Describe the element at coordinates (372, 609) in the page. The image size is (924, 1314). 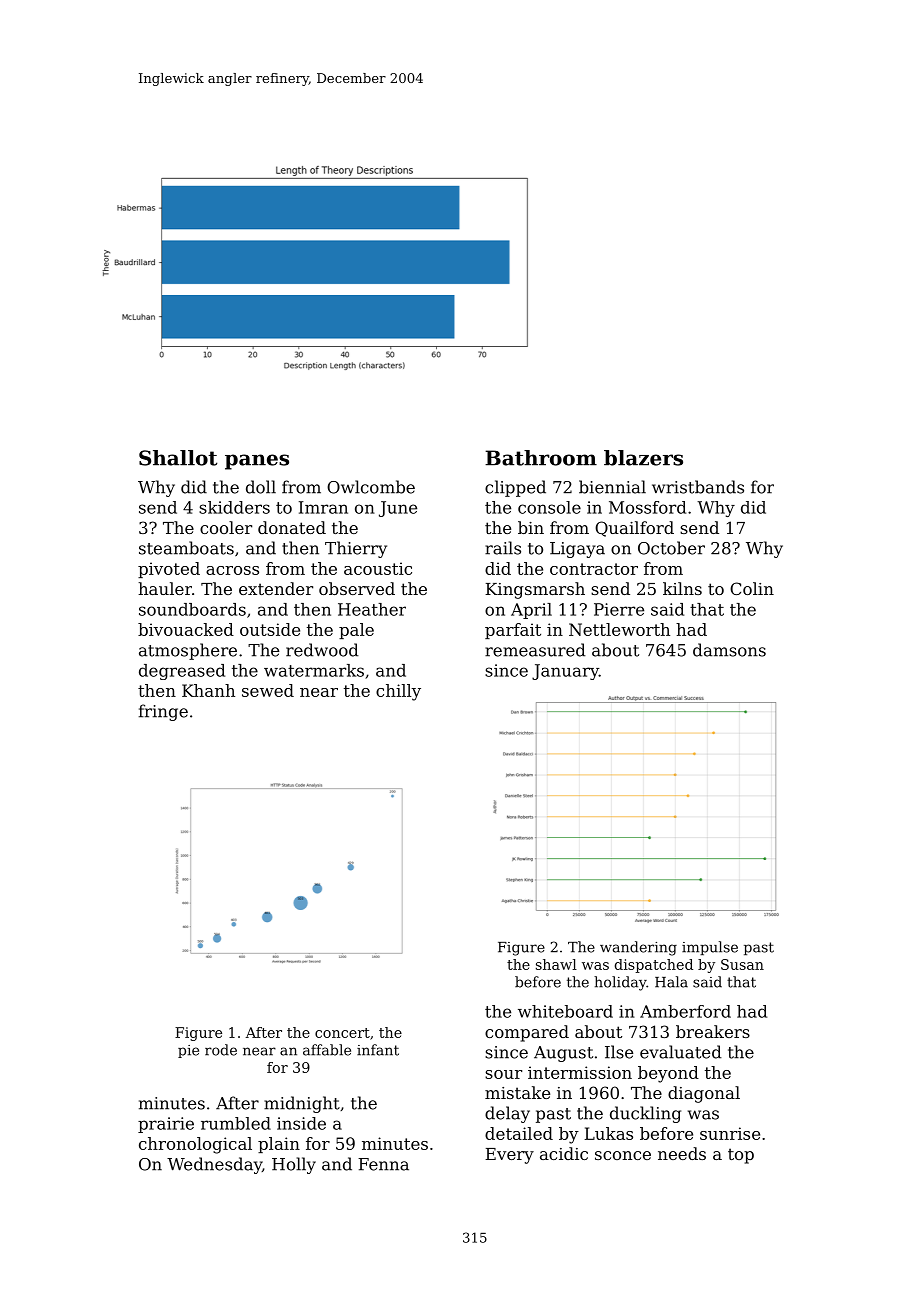
I see `Heather` at that location.
